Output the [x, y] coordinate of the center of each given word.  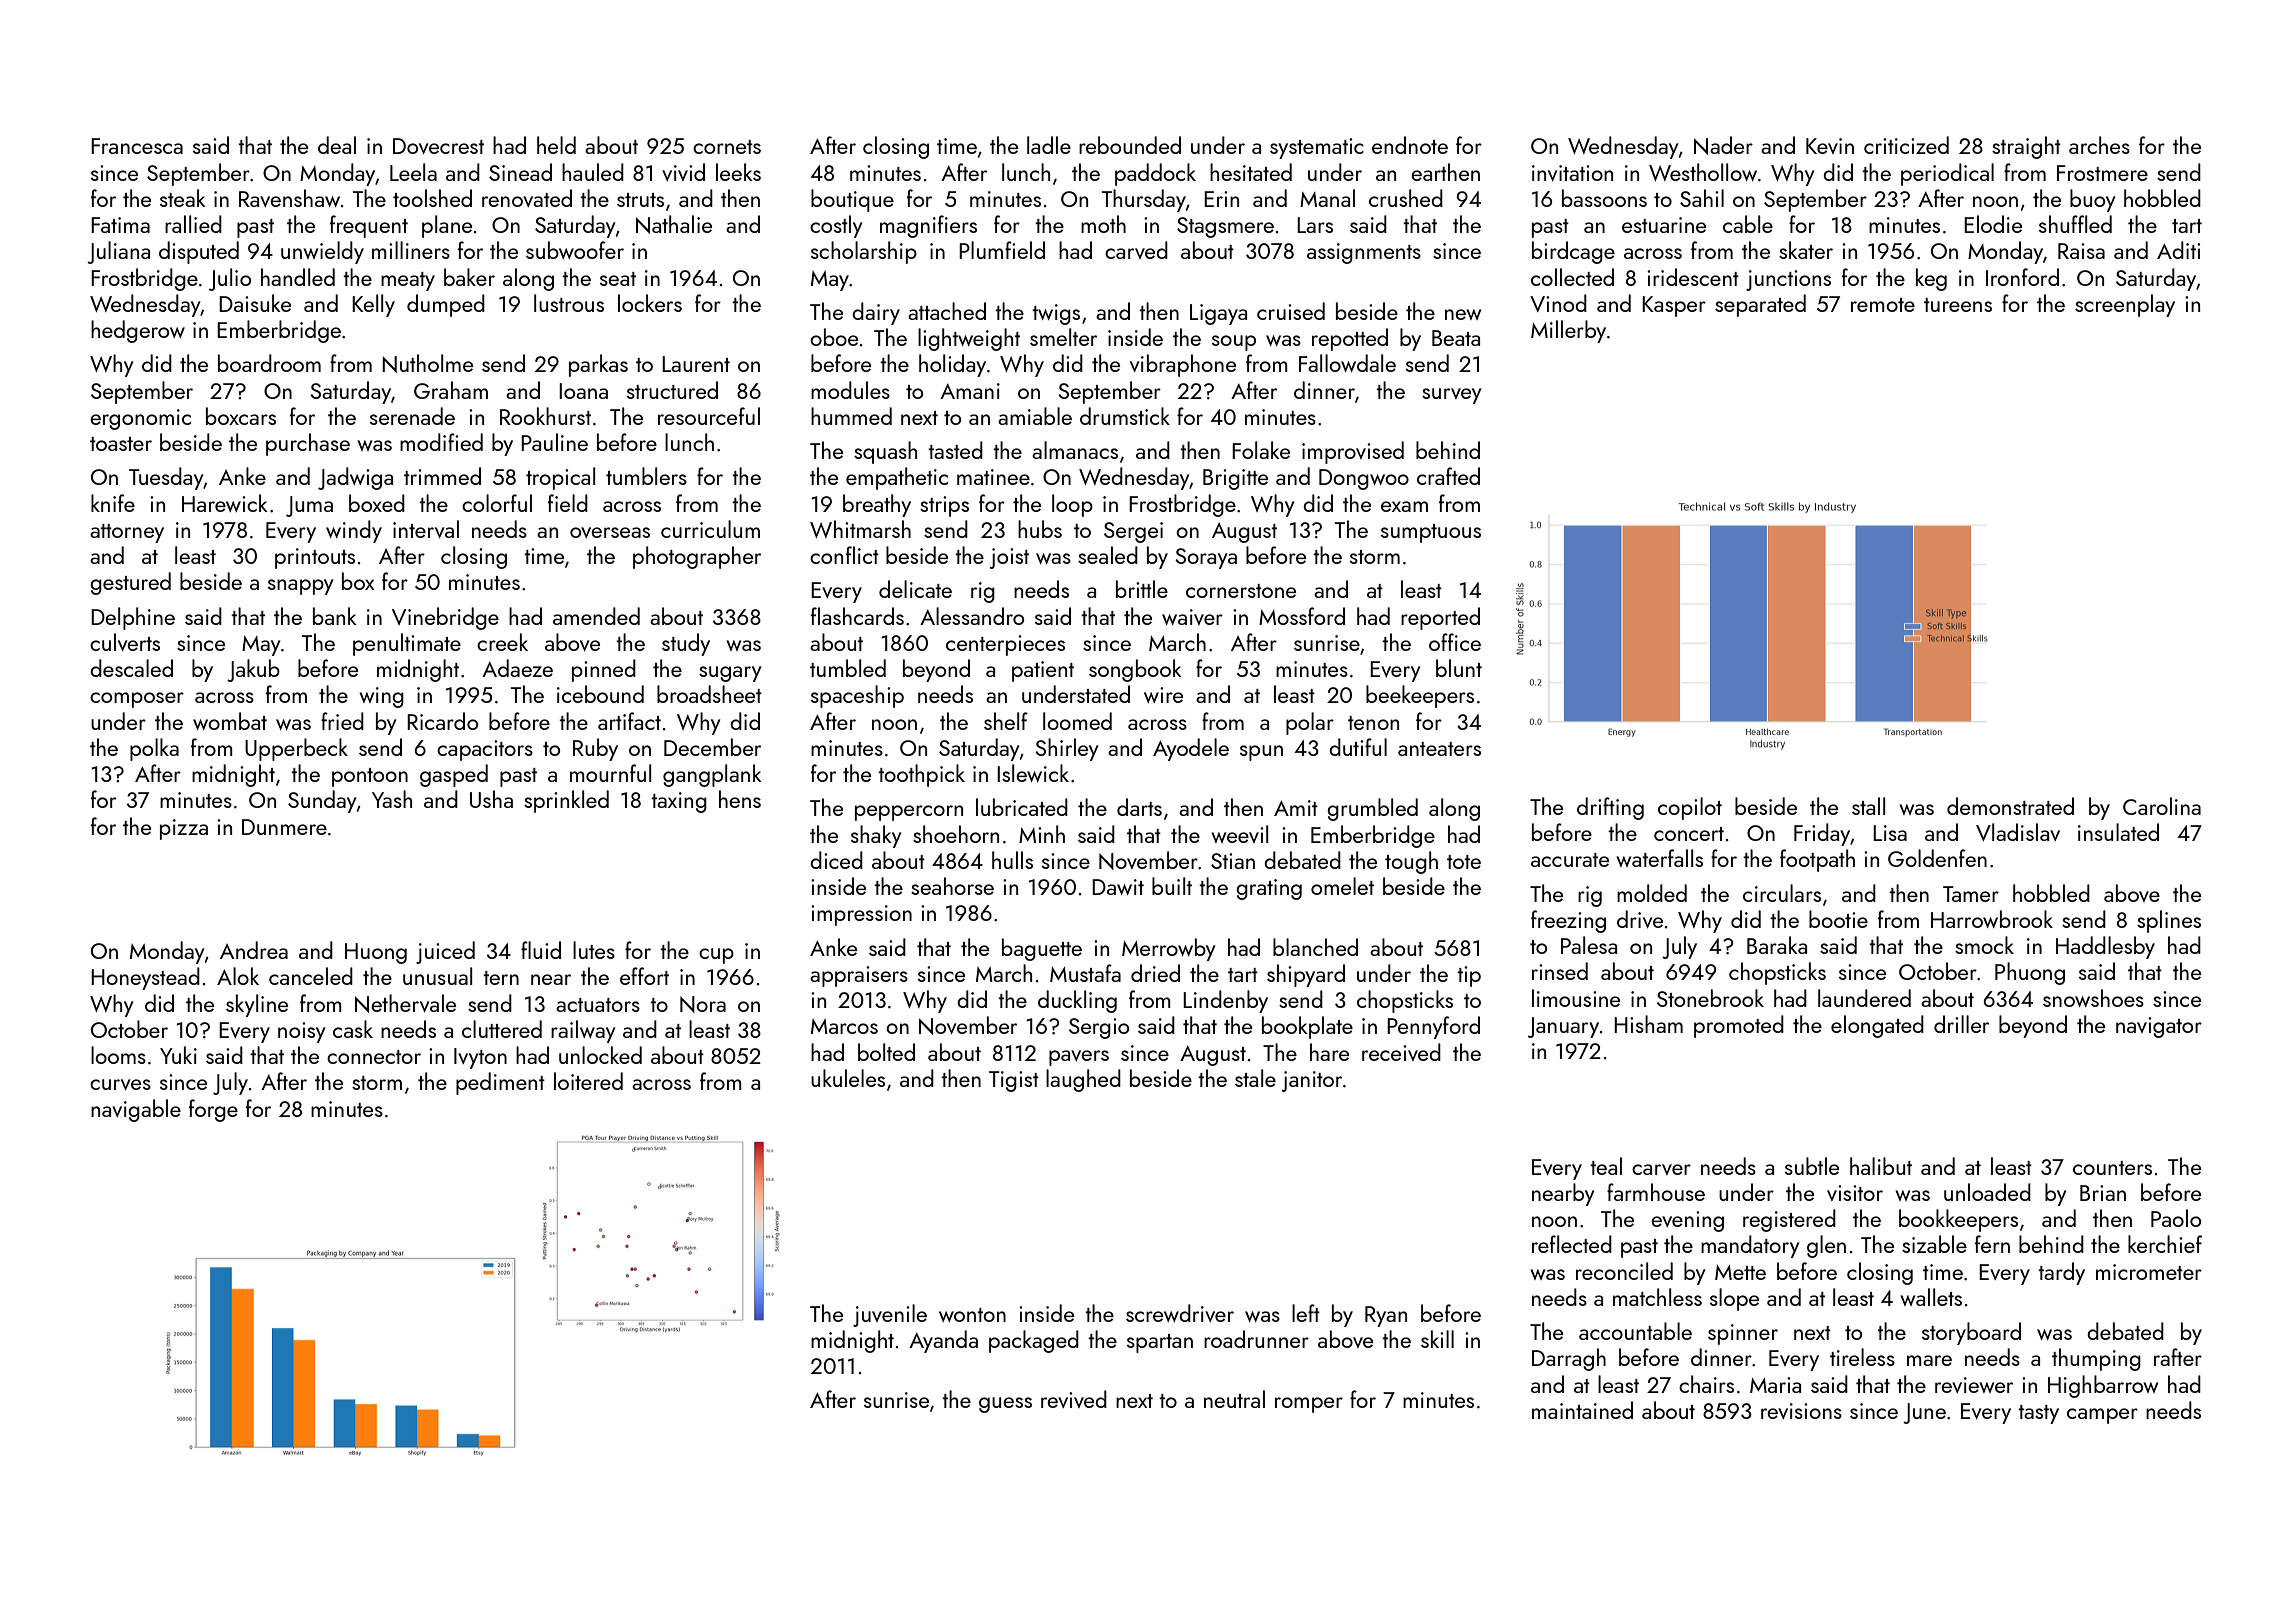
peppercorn [909, 813]
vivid [683, 172]
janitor [1312, 1081]
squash [885, 452]
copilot [1690, 808]
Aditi [2178, 250]
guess [1005, 1405]
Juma [309, 506]
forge [213, 1110]
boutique [852, 200]
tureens [1958, 305]
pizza [184, 829]
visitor [1855, 1193]
